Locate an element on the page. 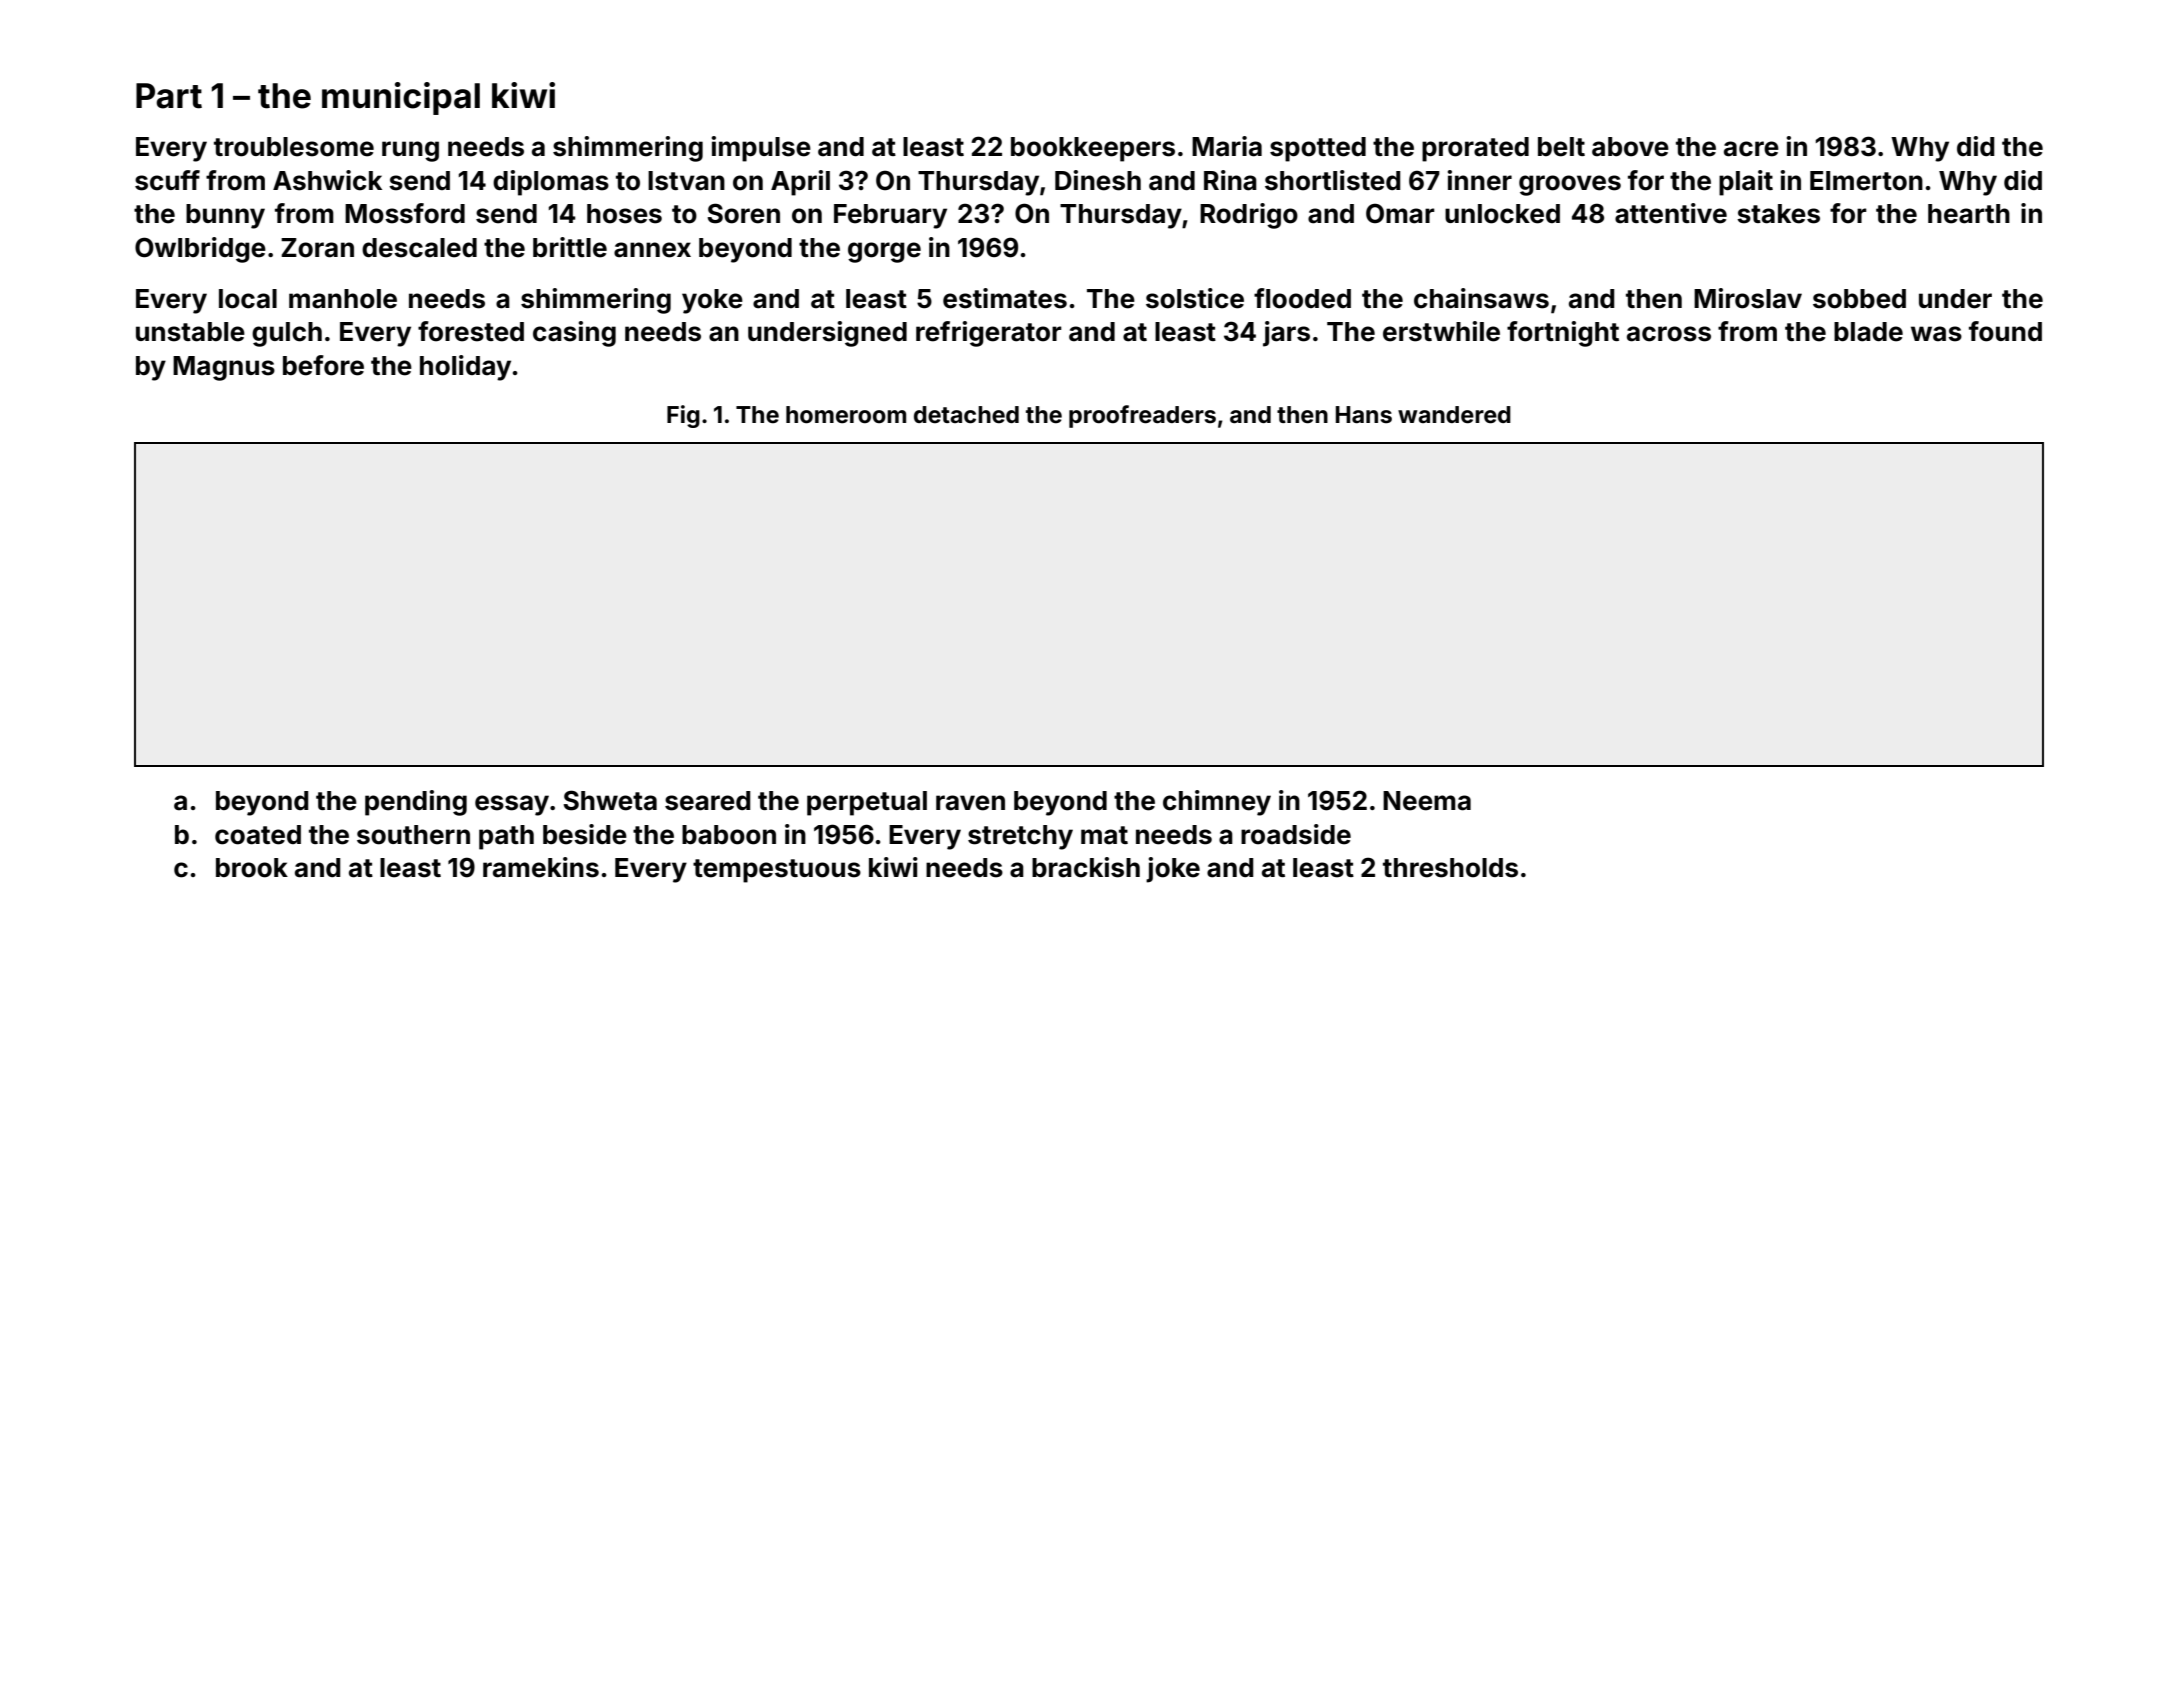 This document has height=1683, width=2178. homeroom is located at coordinates (846, 415).
